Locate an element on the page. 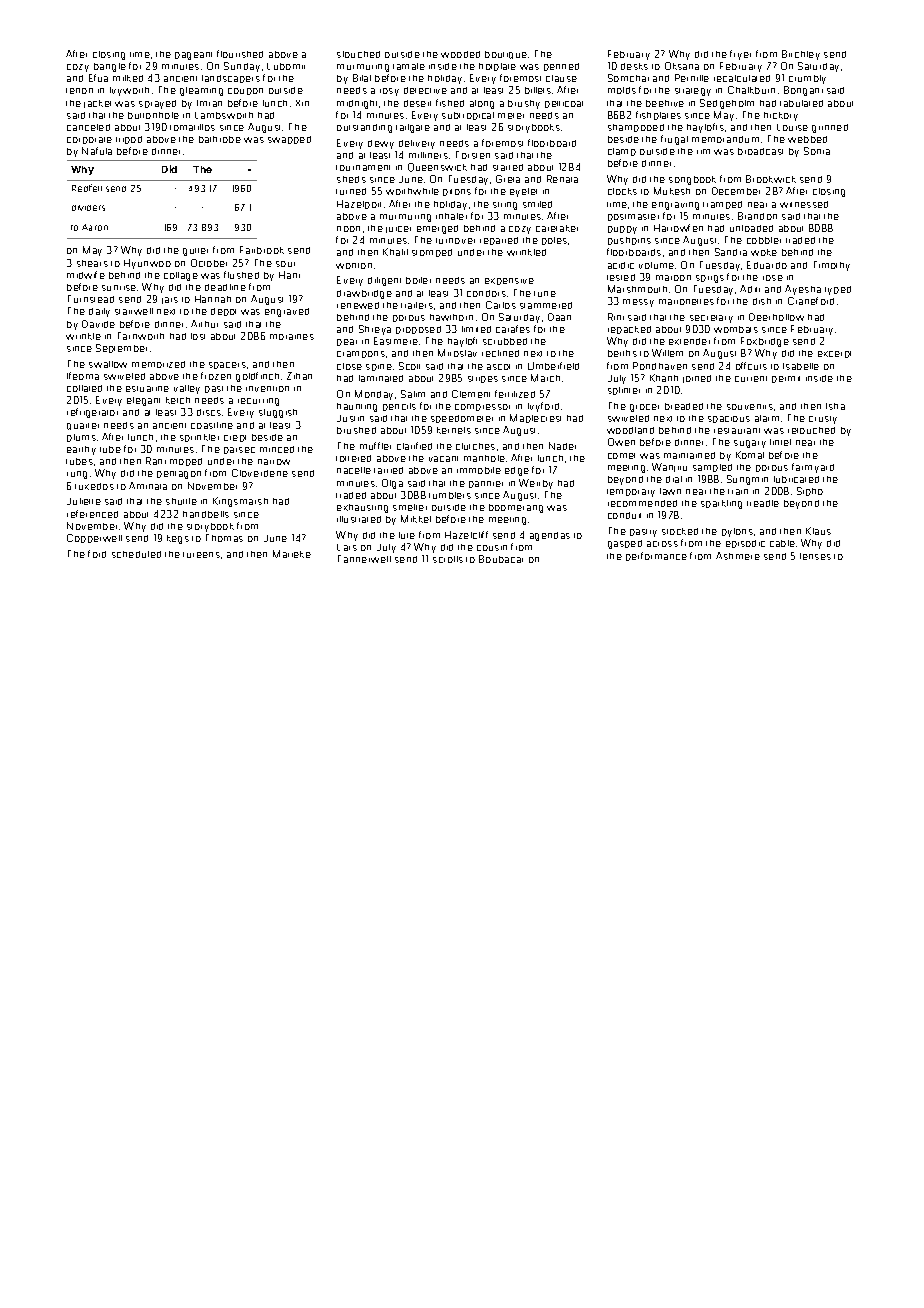  poles is located at coordinates (554, 241).
